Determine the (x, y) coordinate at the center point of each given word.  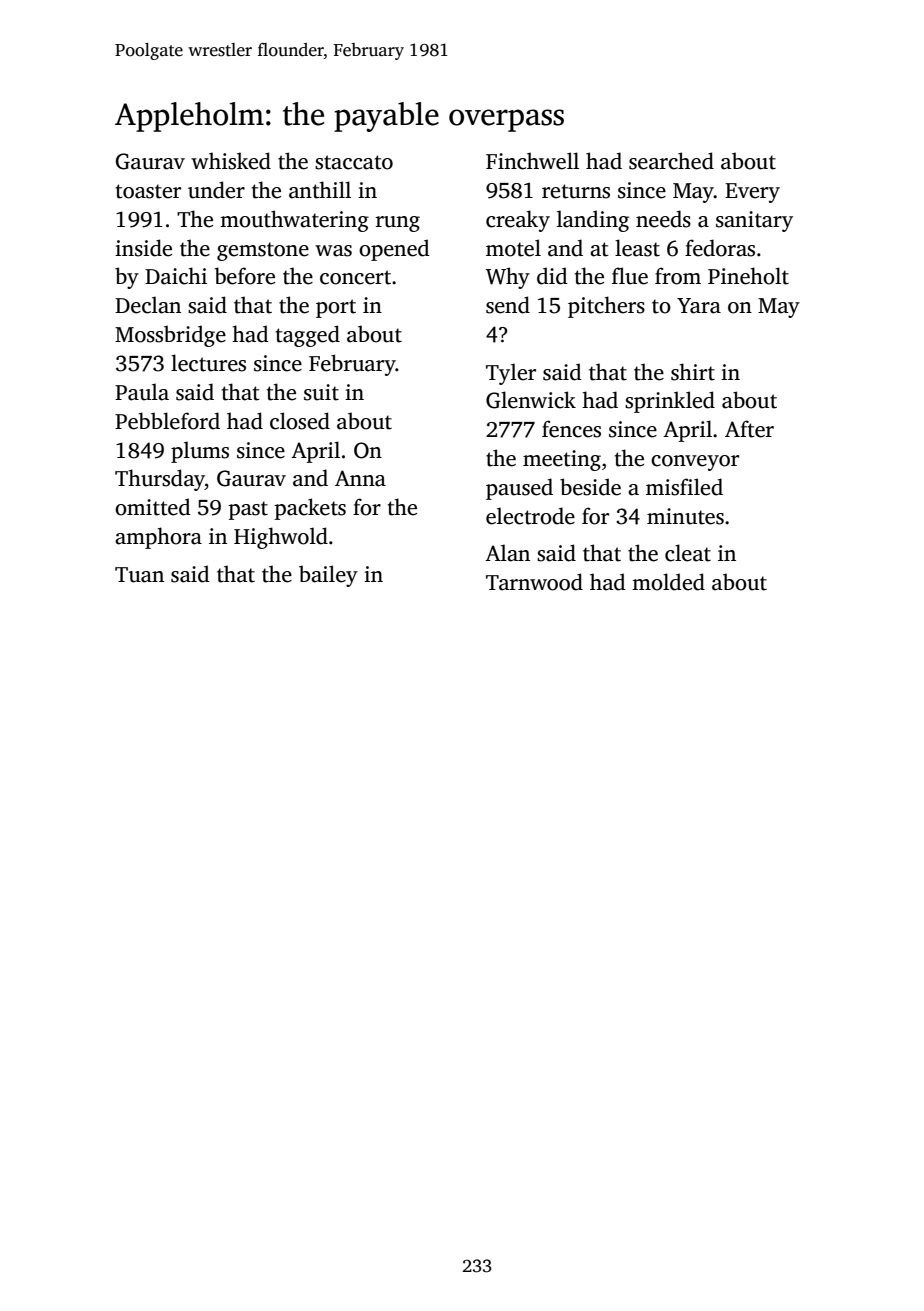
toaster (148, 191)
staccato (354, 162)
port (336, 308)
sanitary (754, 221)
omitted (153, 507)
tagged (308, 336)
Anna (360, 478)
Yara (699, 306)
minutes (685, 516)
